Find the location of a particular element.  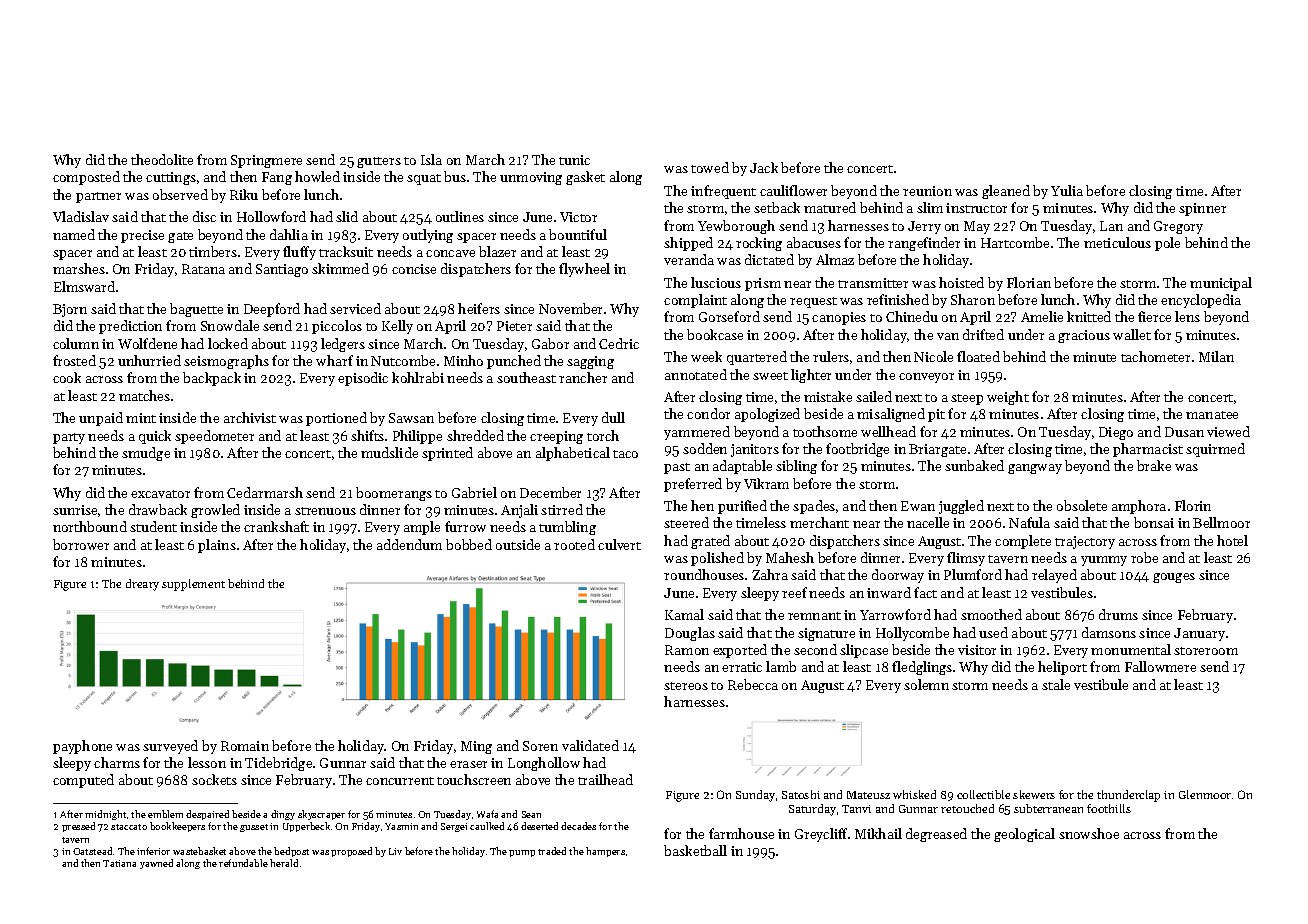

Jack is located at coordinates (764, 167).
